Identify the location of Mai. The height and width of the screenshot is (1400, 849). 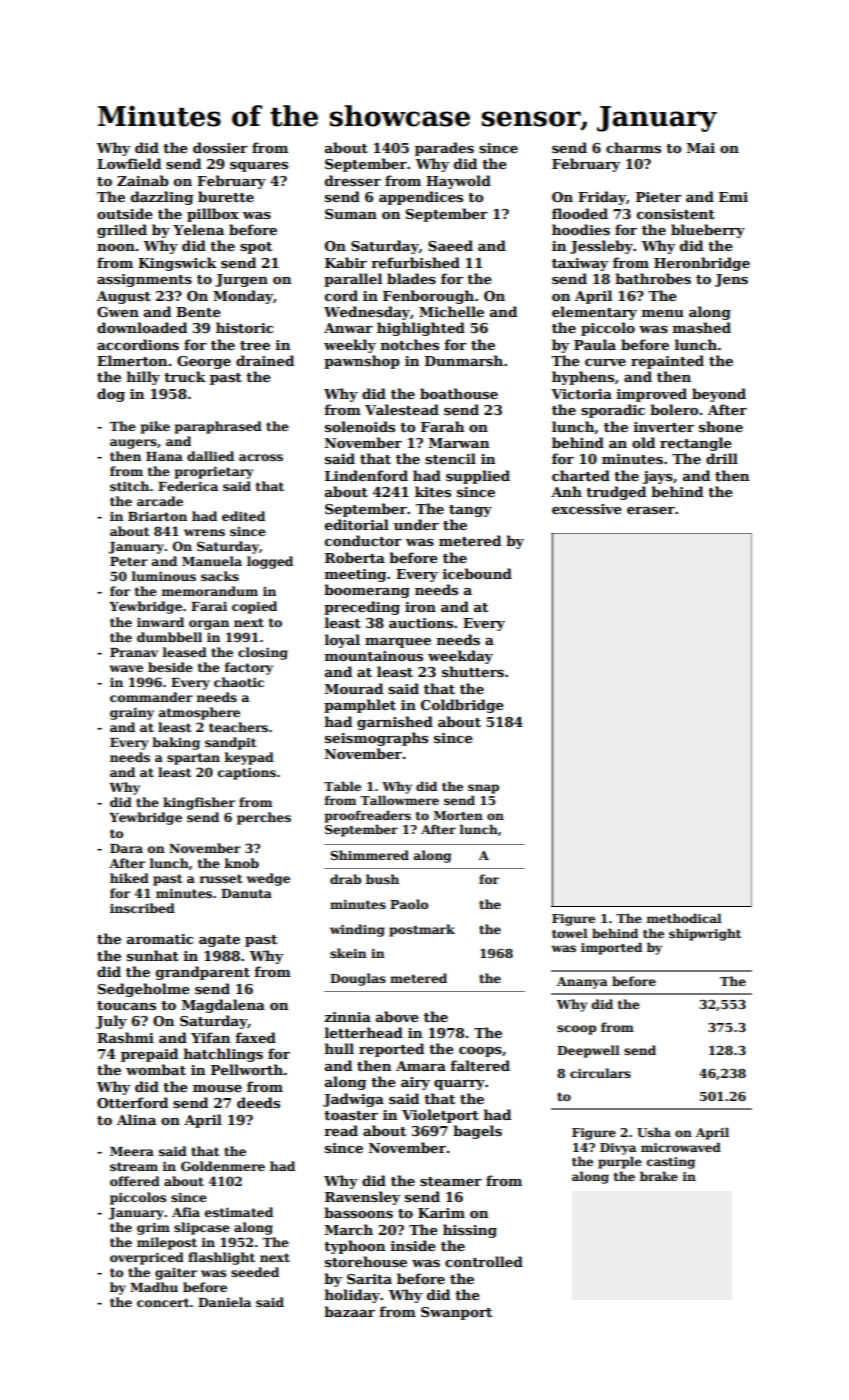
(701, 148).
